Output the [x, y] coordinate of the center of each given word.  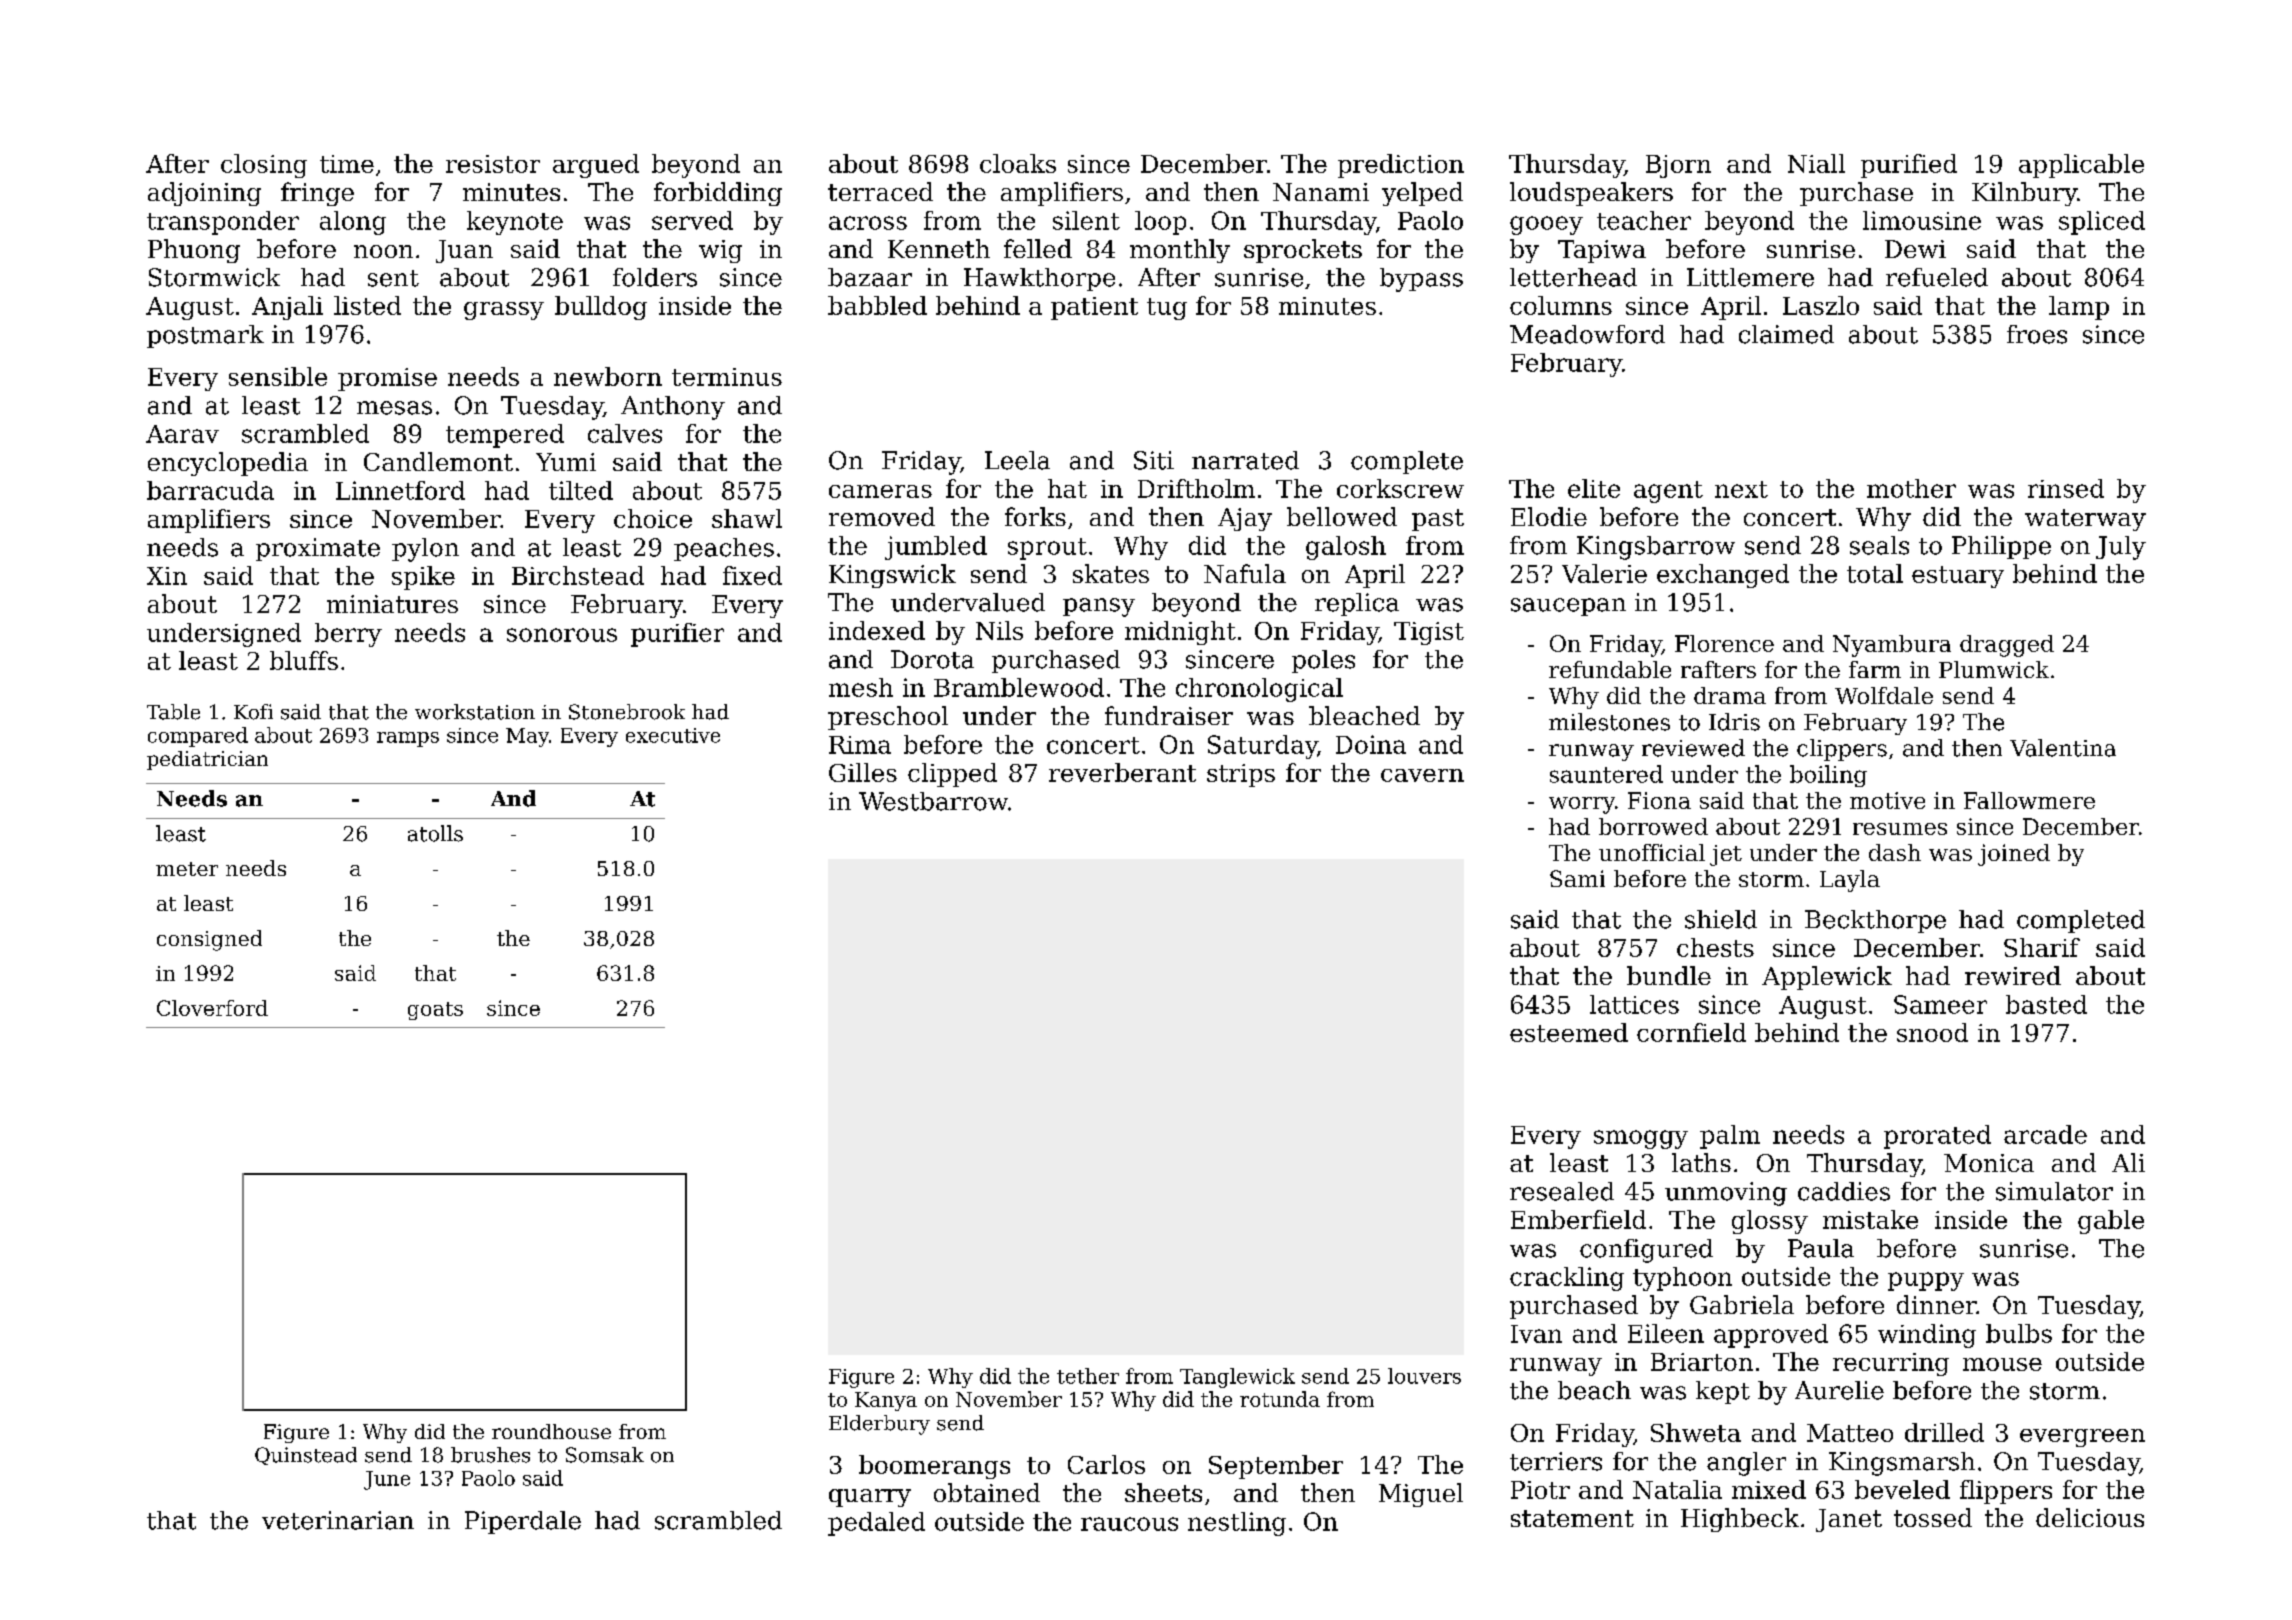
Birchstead [578, 575]
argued [596, 166]
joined [2014, 855]
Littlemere [1750, 277]
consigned [209, 940]
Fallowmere [2029, 800]
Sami [1577, 878]
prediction [1401, 166]
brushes [490, 1455]
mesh [861, 687]
